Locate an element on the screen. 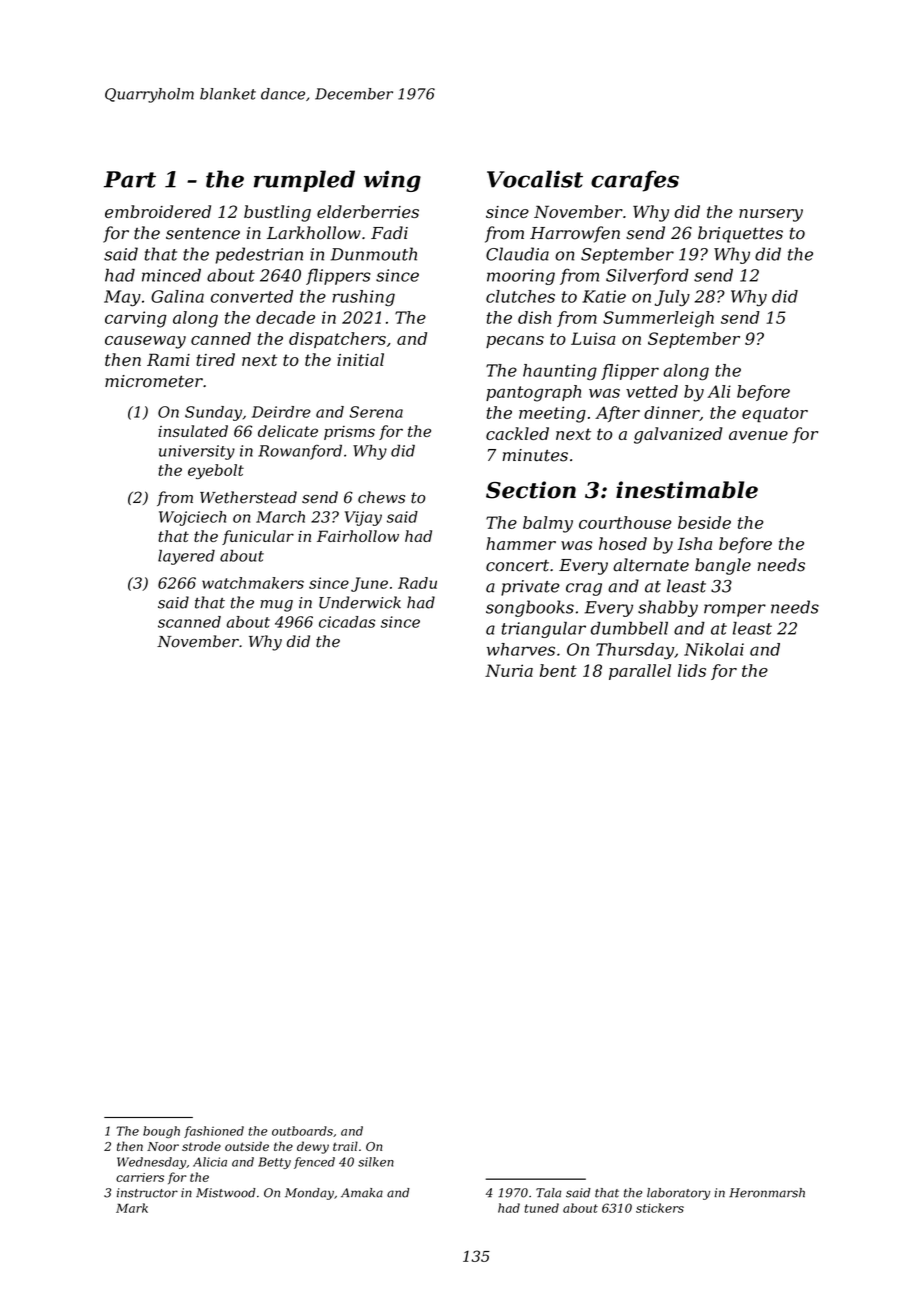 The height and width of the screenshot is (1311, 924). Heronmarsh is located at coordinates (767, 1193).
